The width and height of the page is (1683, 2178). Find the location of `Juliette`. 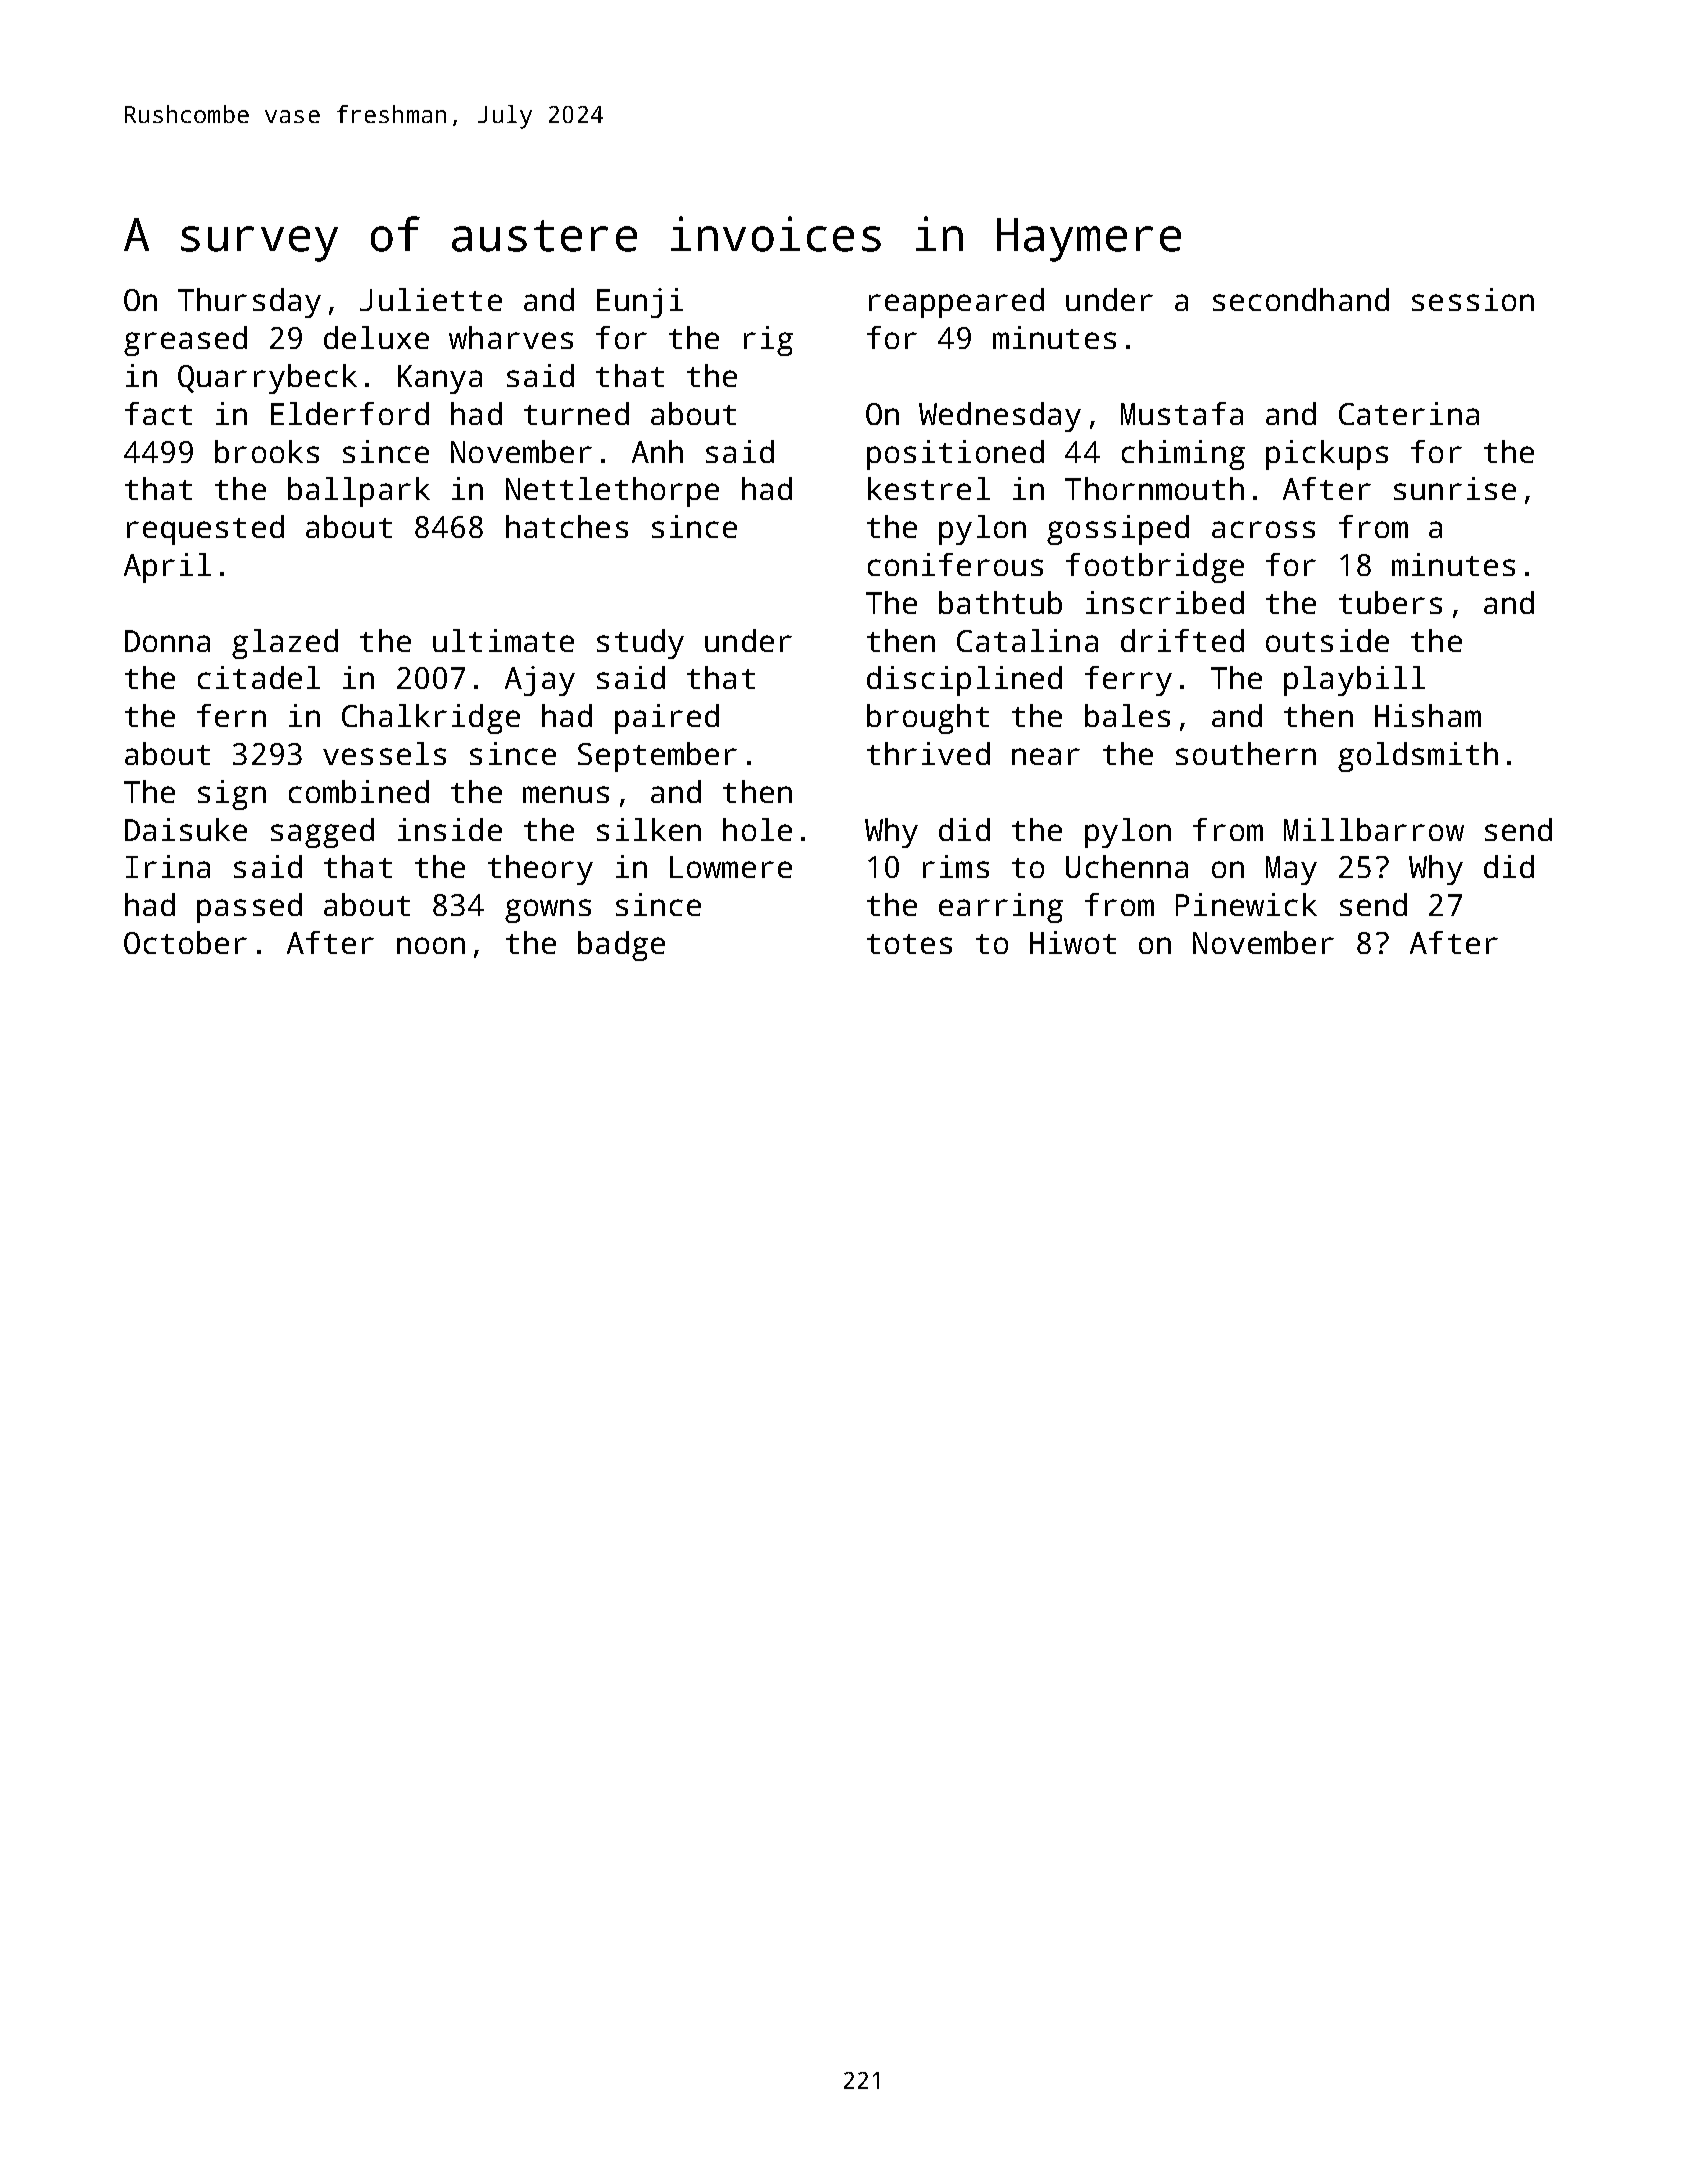

Juliette is located at coordinates (431, 299).
